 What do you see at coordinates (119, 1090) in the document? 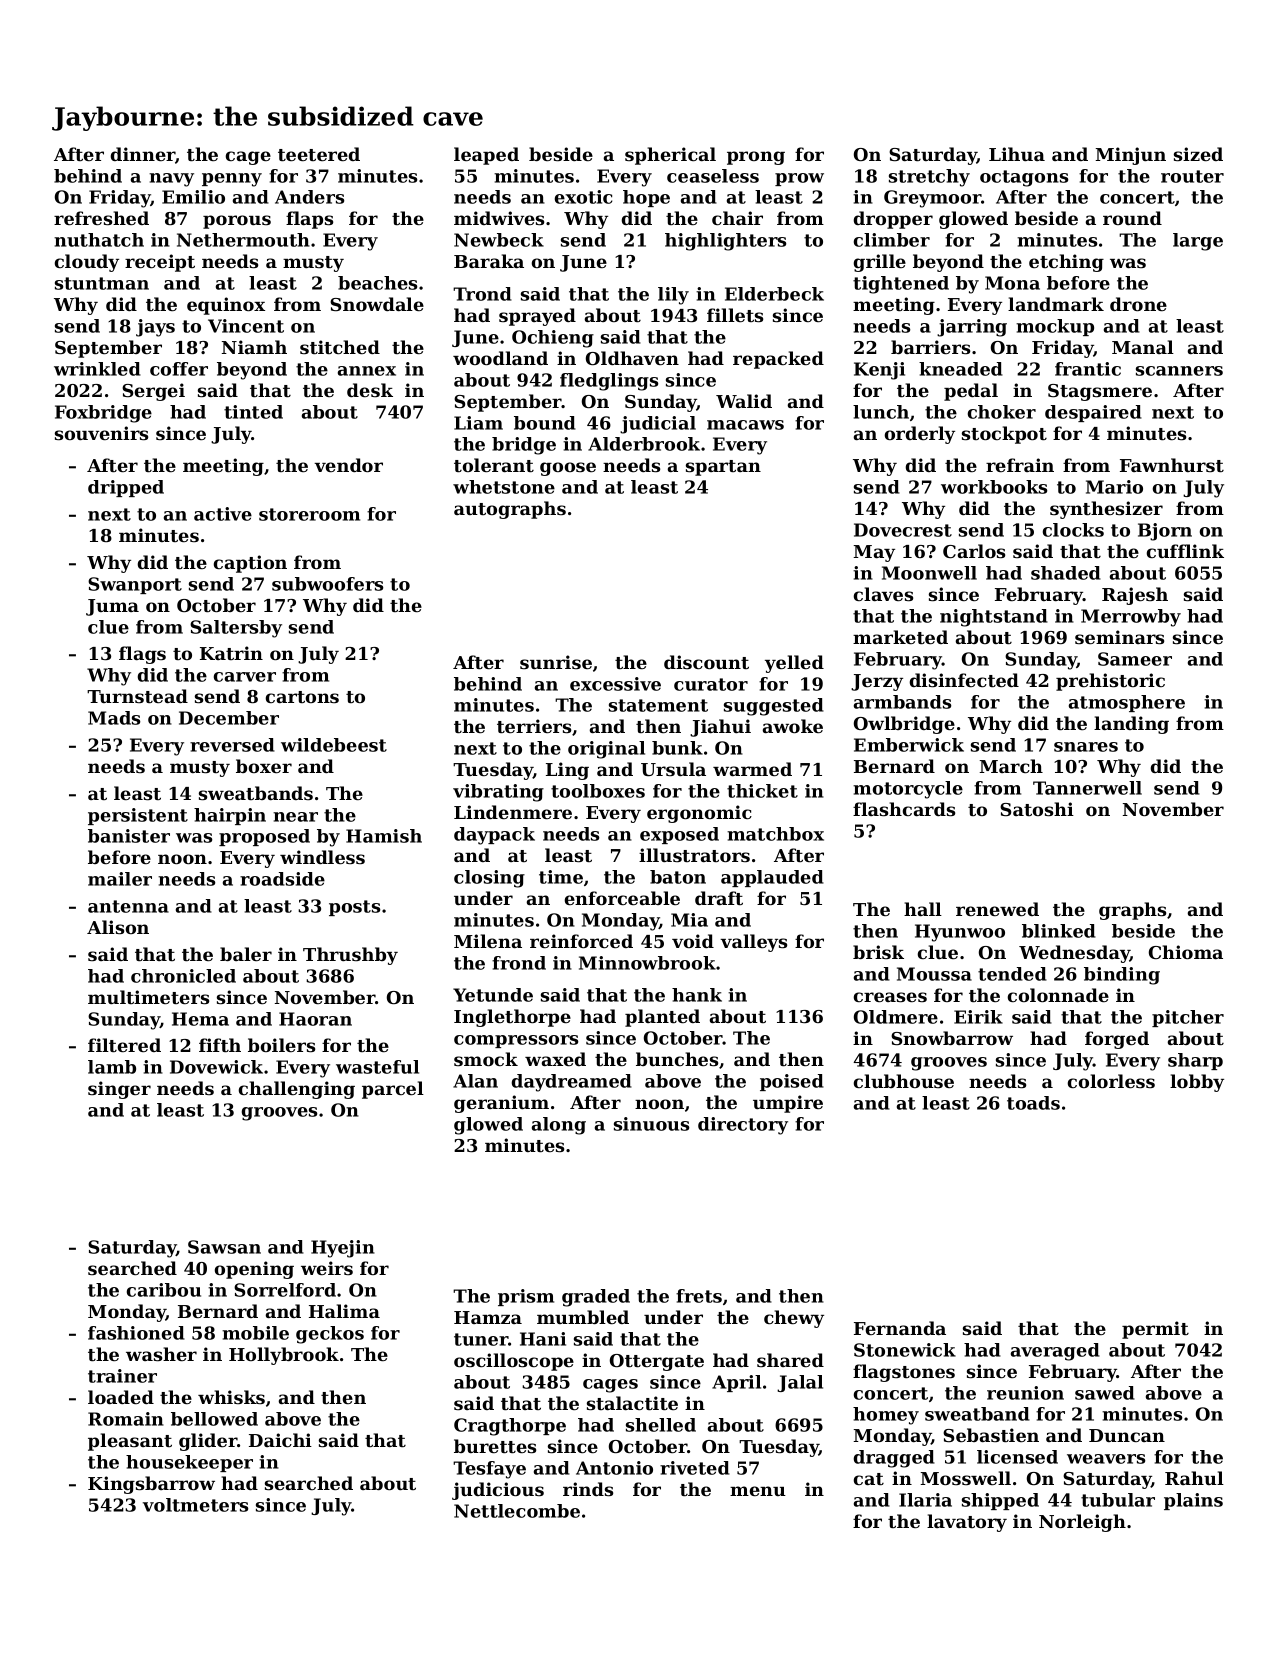
I see `singer` at bounding box center [119, 1090].
